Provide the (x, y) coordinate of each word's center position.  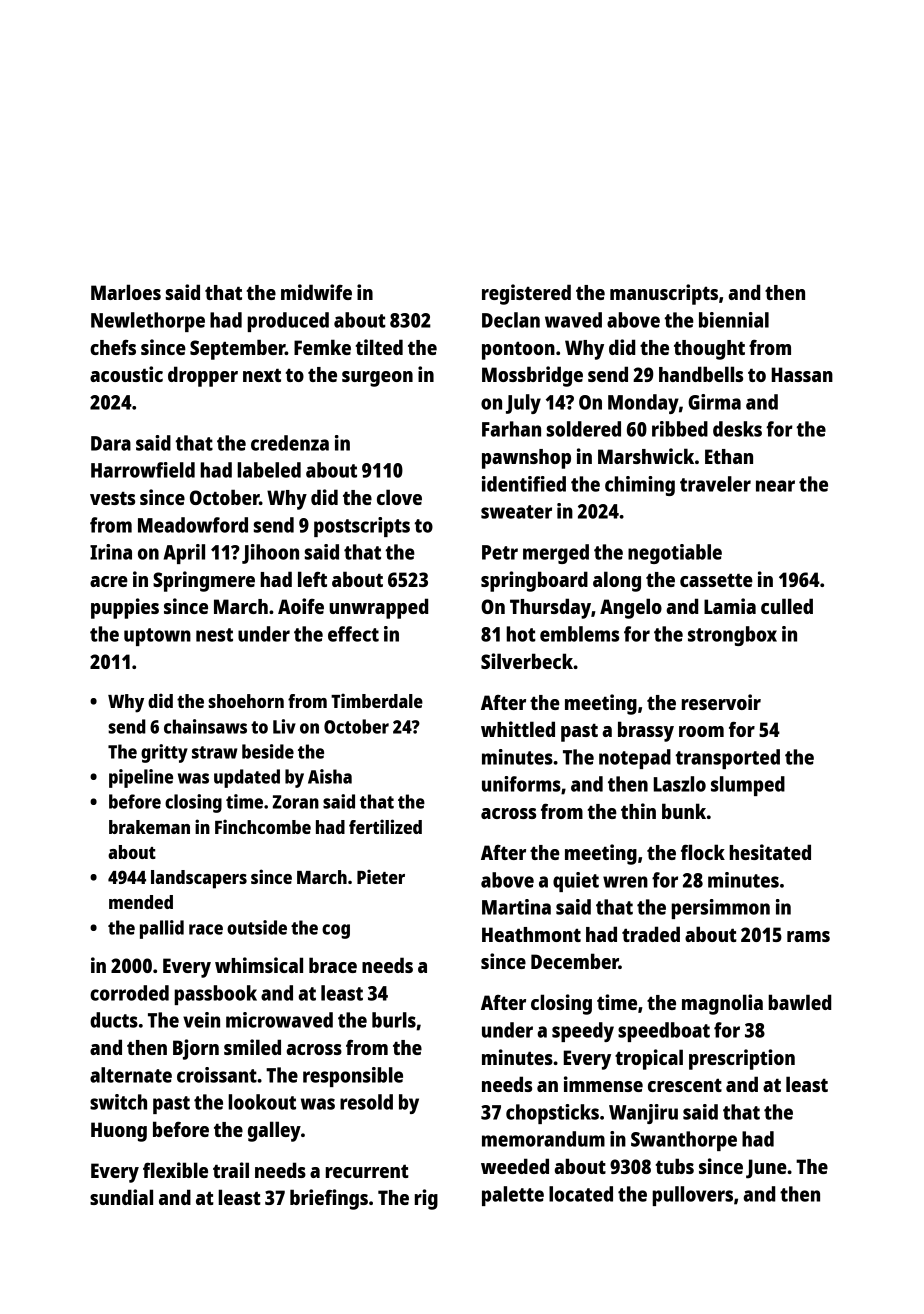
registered (526, 294)
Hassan (802, 374)
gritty (164, 753)
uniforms (521, 784)
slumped (748, 786)
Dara (111, 443)
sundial (121, 1197)
